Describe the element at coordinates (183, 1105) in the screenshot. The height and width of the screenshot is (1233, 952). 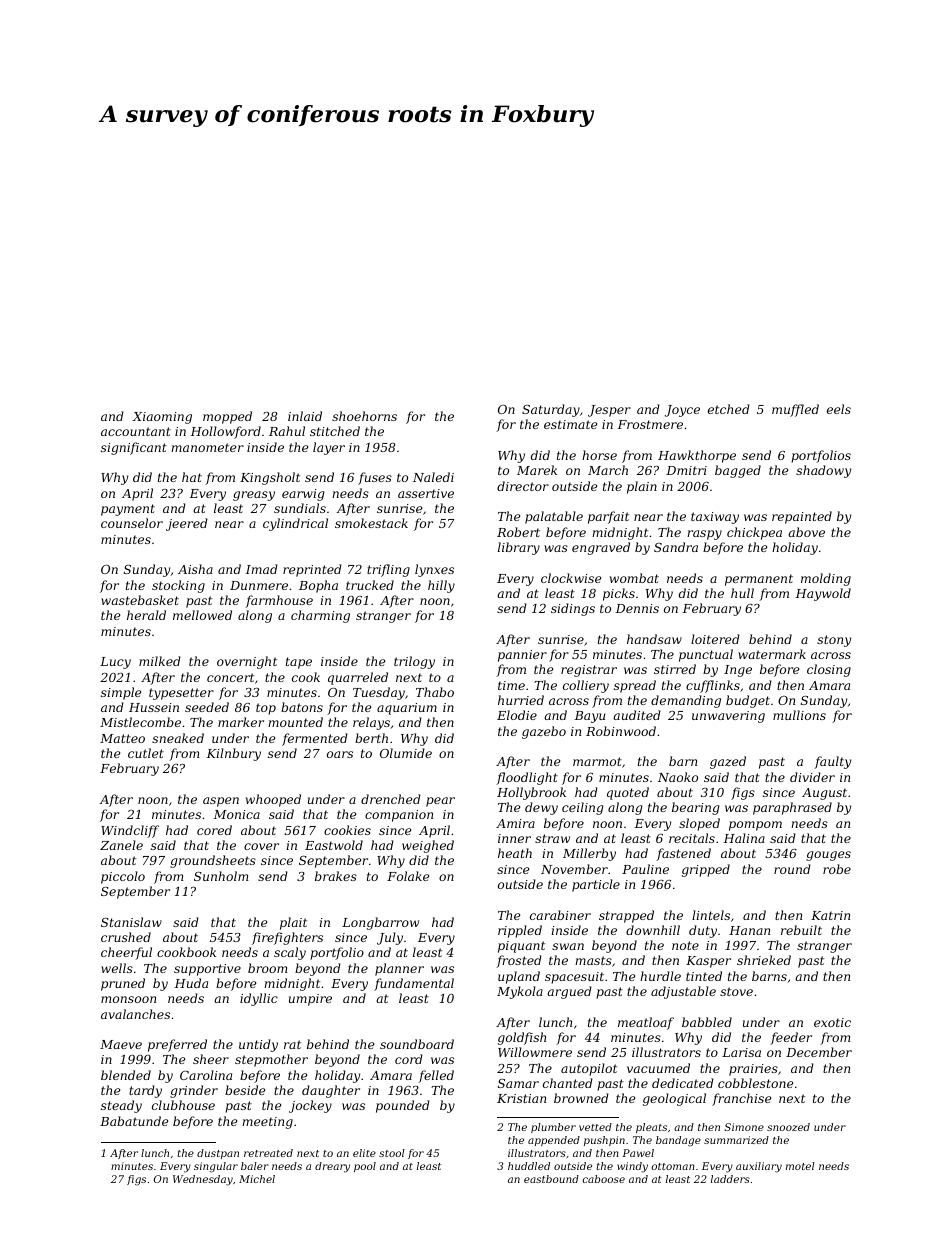
I see `clubhouse` at that location.
